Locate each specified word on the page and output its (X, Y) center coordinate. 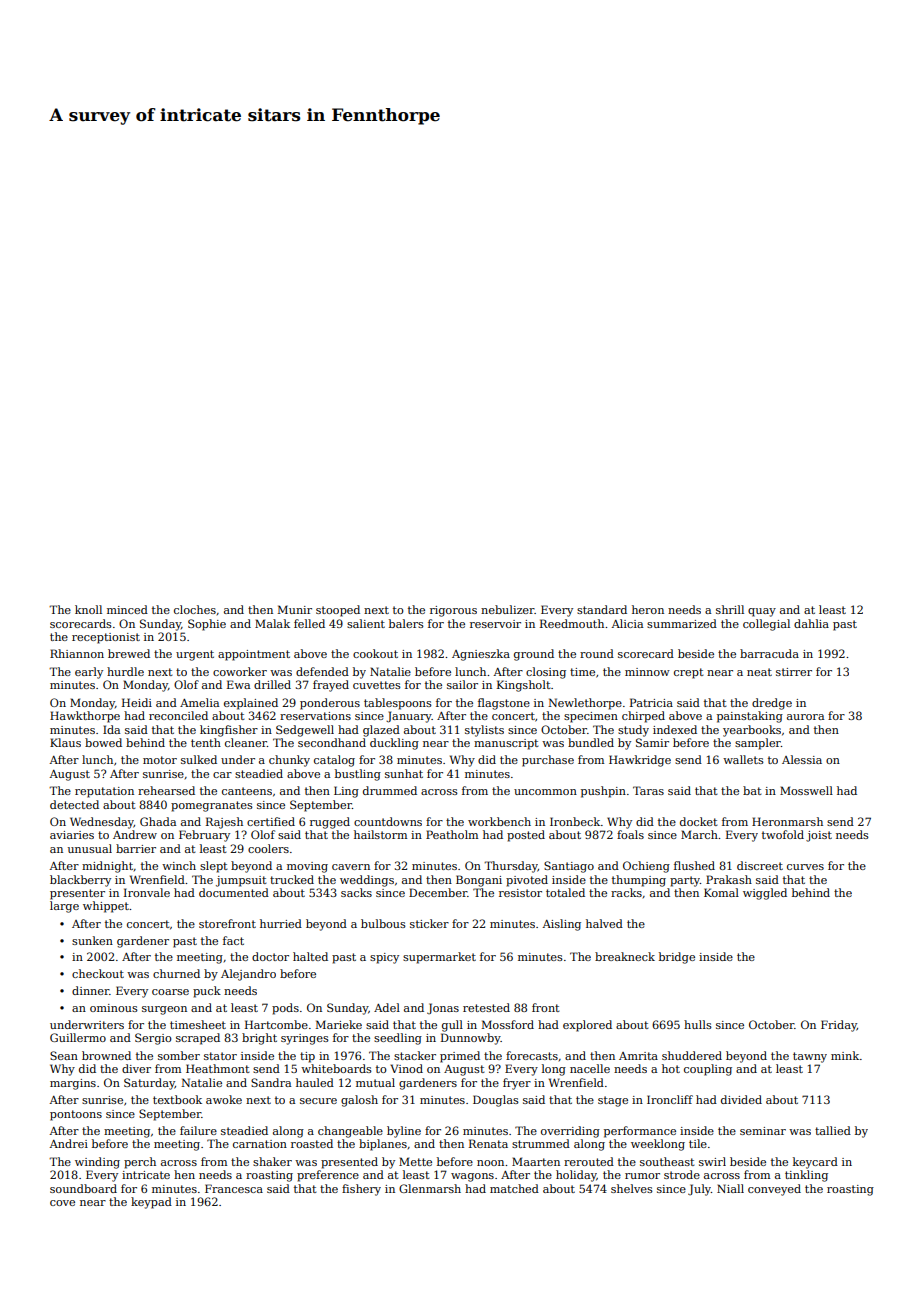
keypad (151, 1203)
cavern (351, 867)
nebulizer (508, 609)
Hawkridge (640, 761)
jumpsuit (241, 881)
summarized (682, 623)
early (89, 673)
